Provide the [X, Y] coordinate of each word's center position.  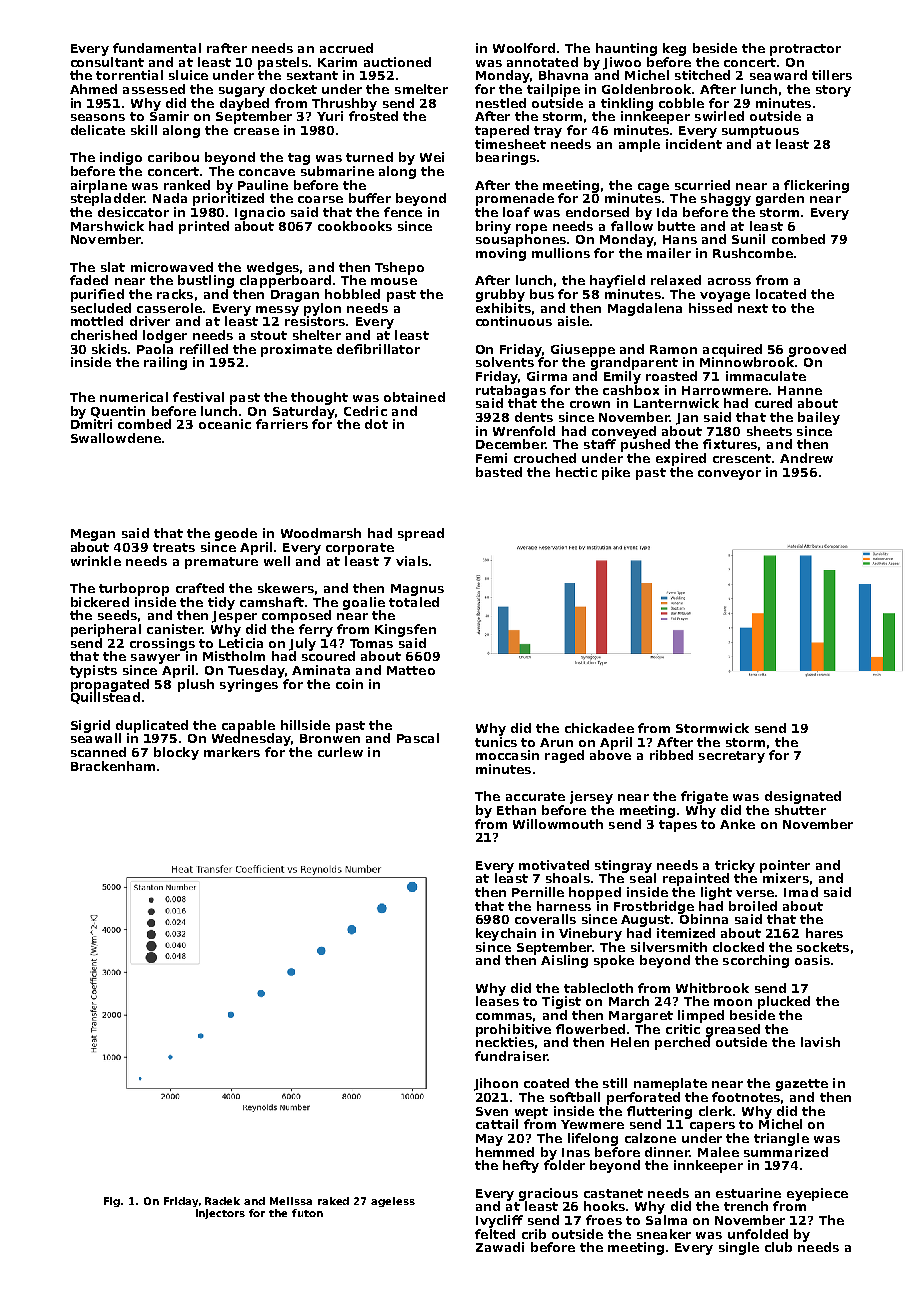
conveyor [729, 475]
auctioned [397, 62]
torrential [129, 75]
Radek [222, 1201]
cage [653, 188]
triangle [781, 1139]
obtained [414, 397]
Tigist [561, 1002]
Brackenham [113, 766]
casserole [169, 308]
